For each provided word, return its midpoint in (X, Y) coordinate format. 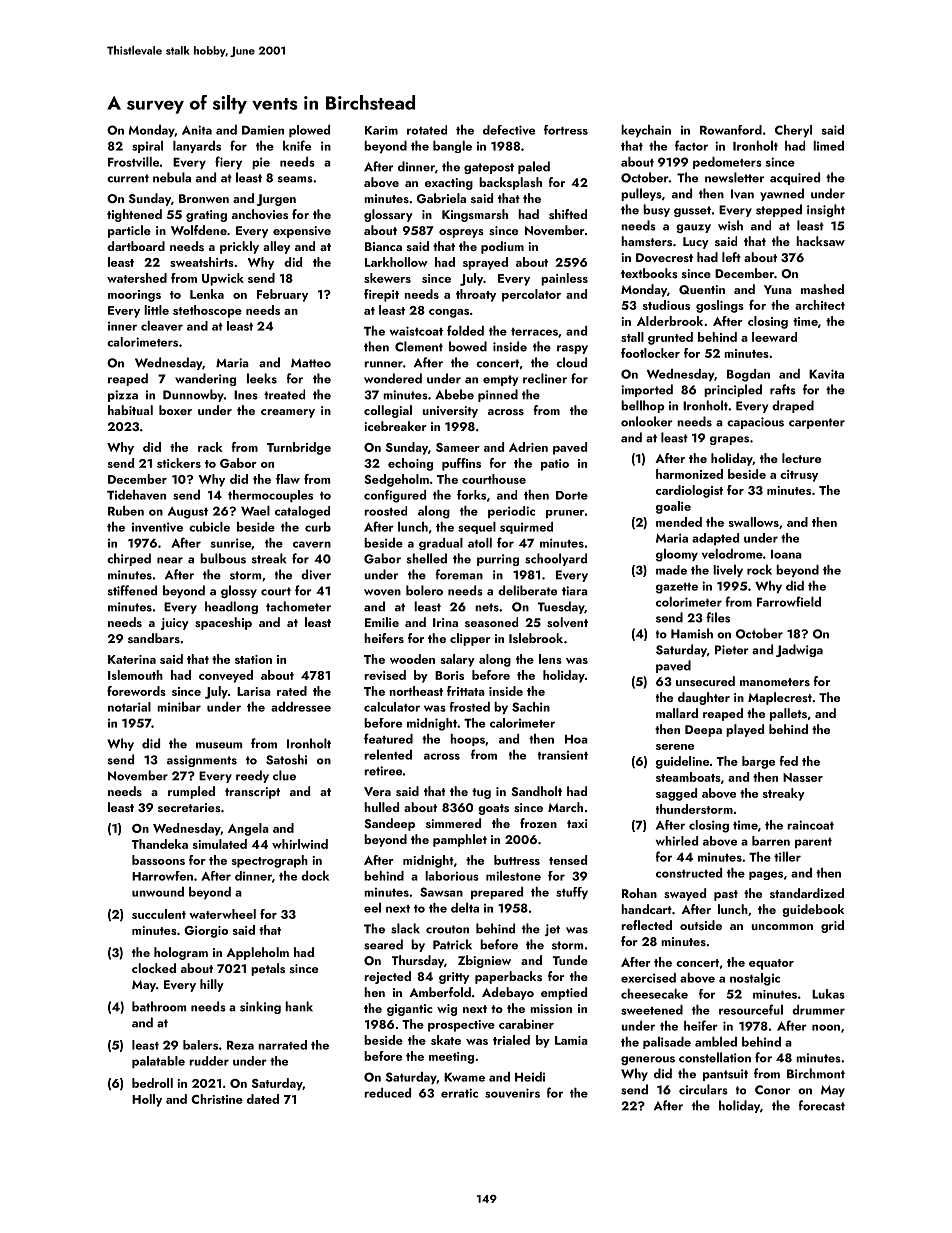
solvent (567, 622)
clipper (470, 639)
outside (701, 925)
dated (263, 1099)
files (718, 617)
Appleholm (257, 953)
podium (502, 247)
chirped (129, 559)
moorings (134, 296)
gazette (677, 588)
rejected (387, 977)
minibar (179, 707)
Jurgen (276, 200)
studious (666, 305)
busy (656, 210)
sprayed (485, 263)
